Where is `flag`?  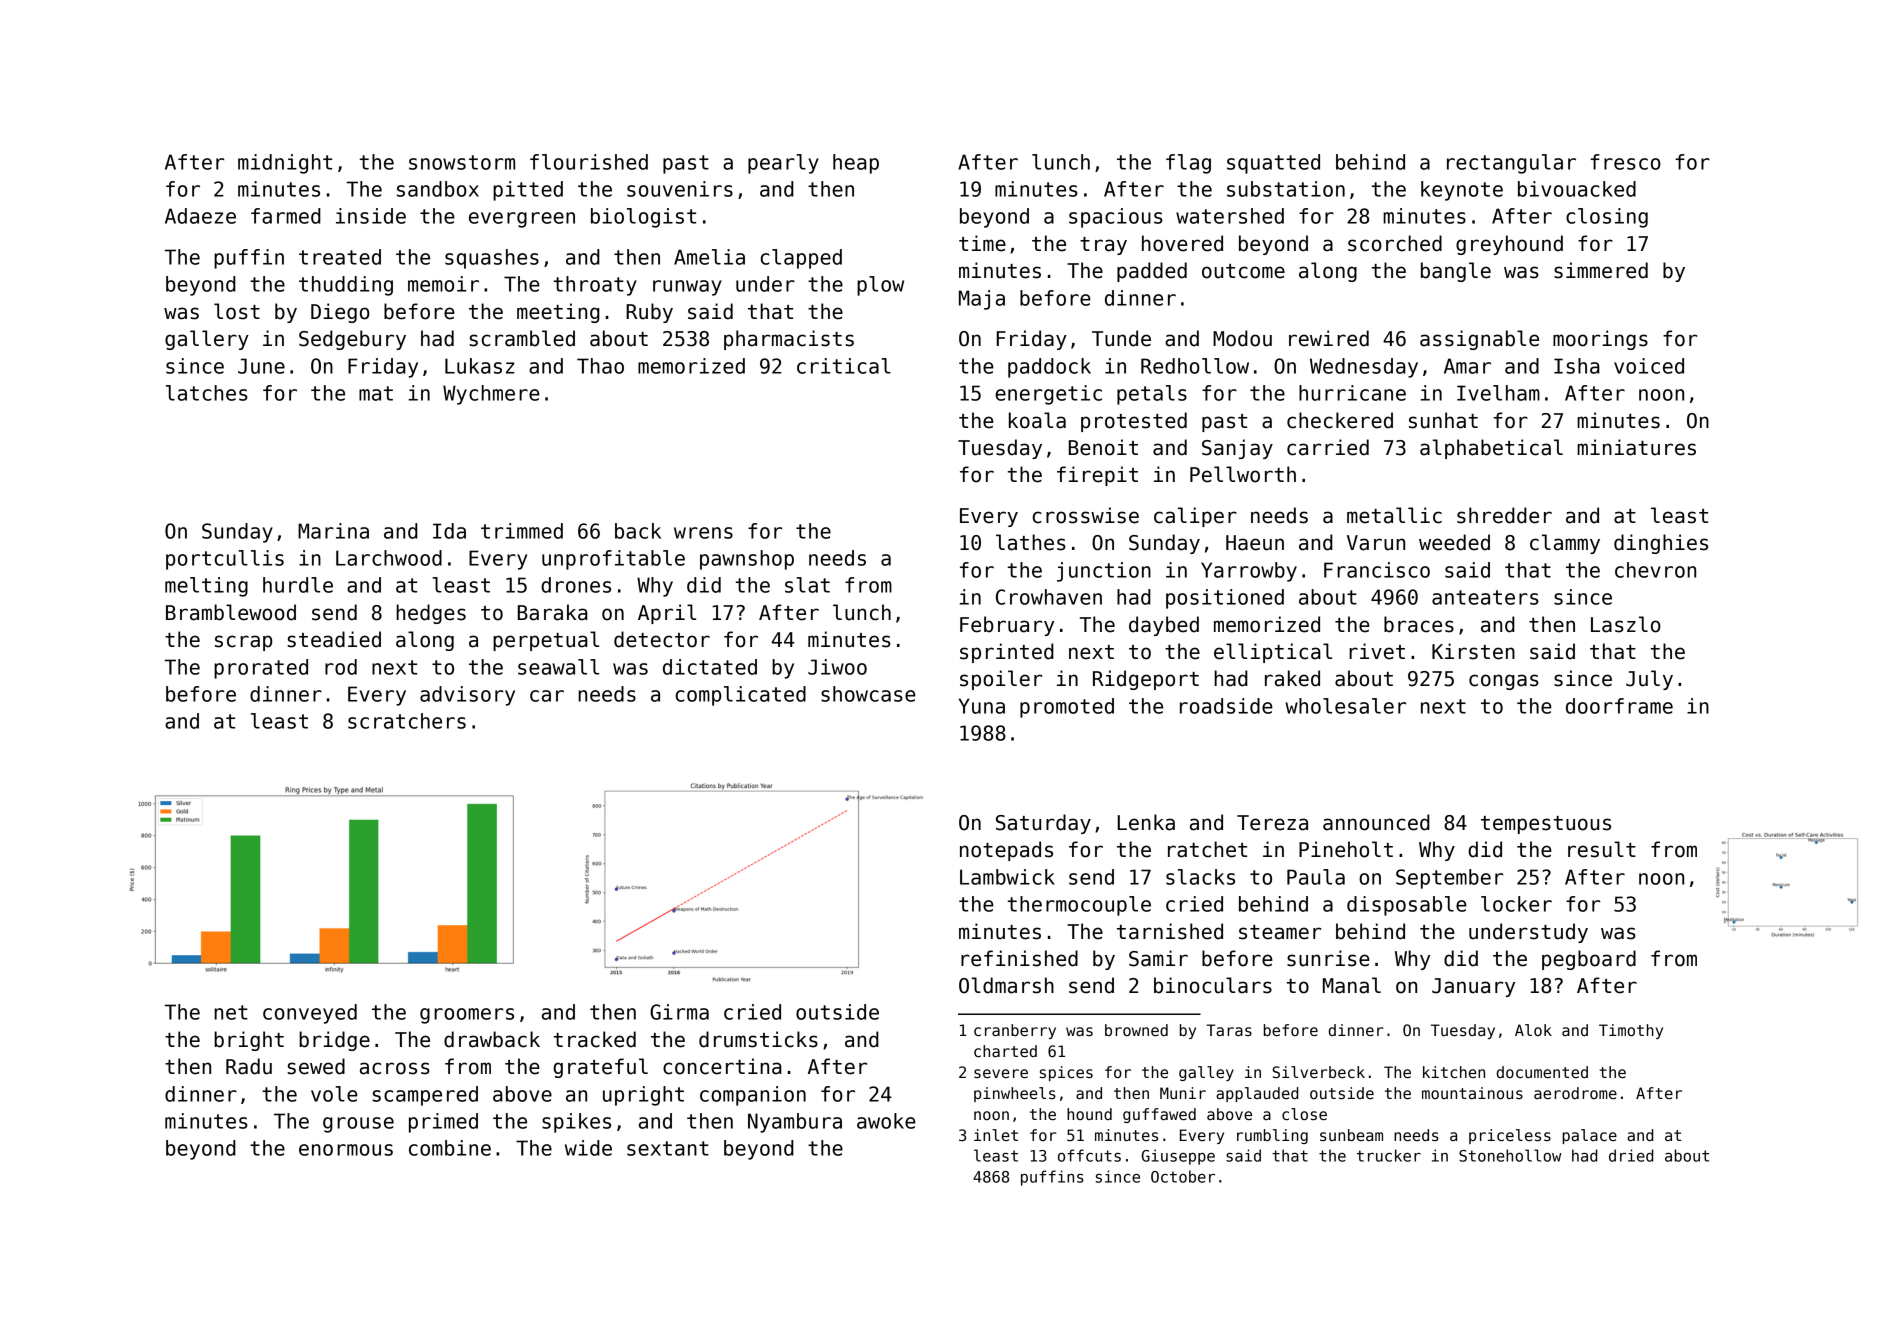
flag is located at coordinates (1188, 164).
